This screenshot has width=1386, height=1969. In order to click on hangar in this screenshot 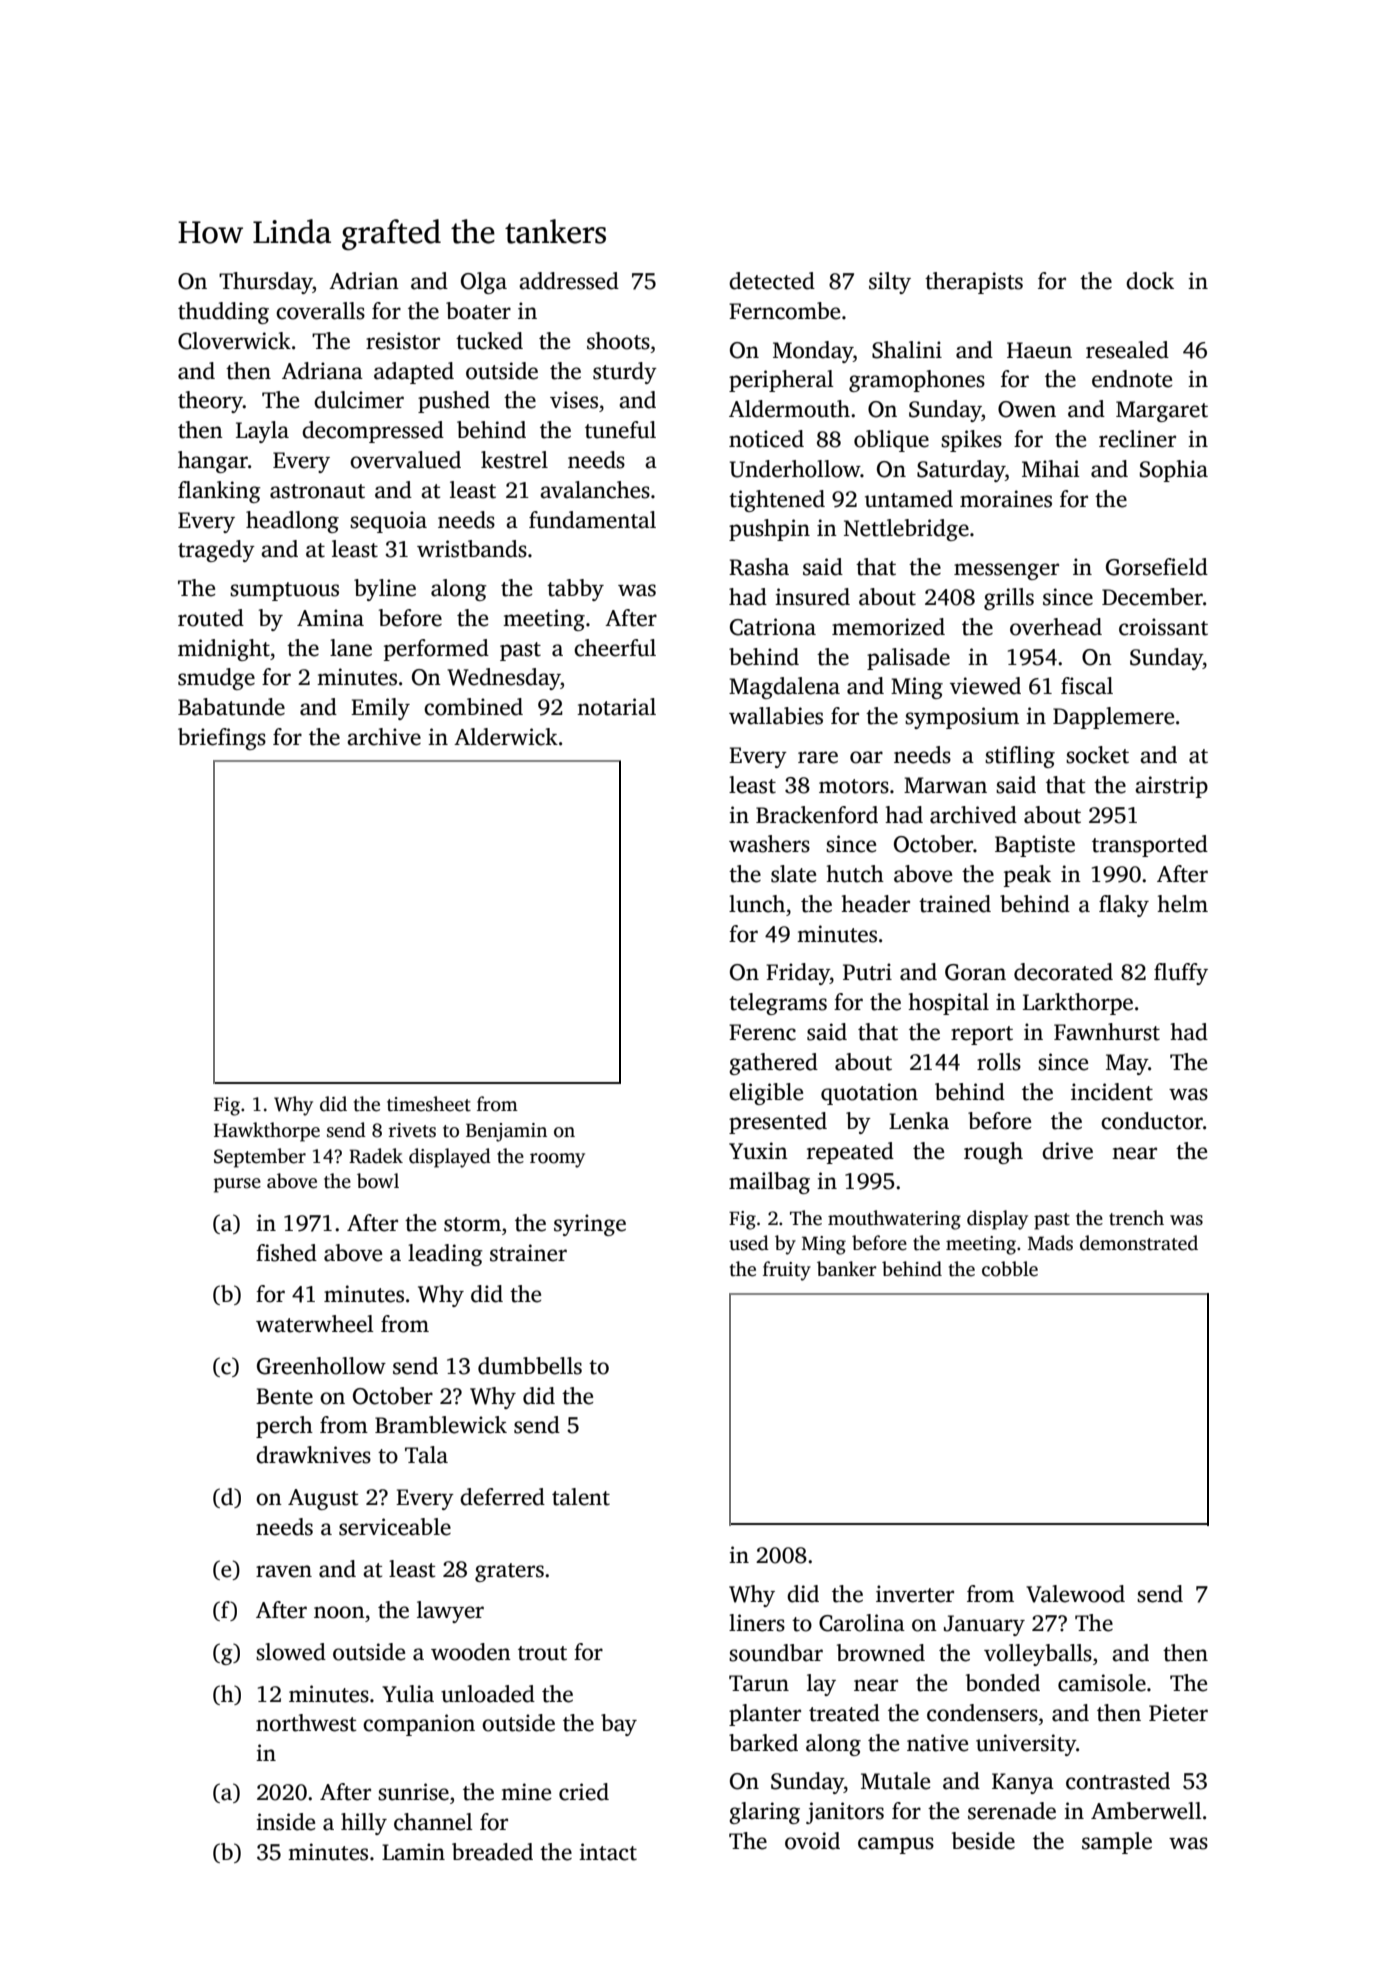, I will do `click(213, 462)`.
